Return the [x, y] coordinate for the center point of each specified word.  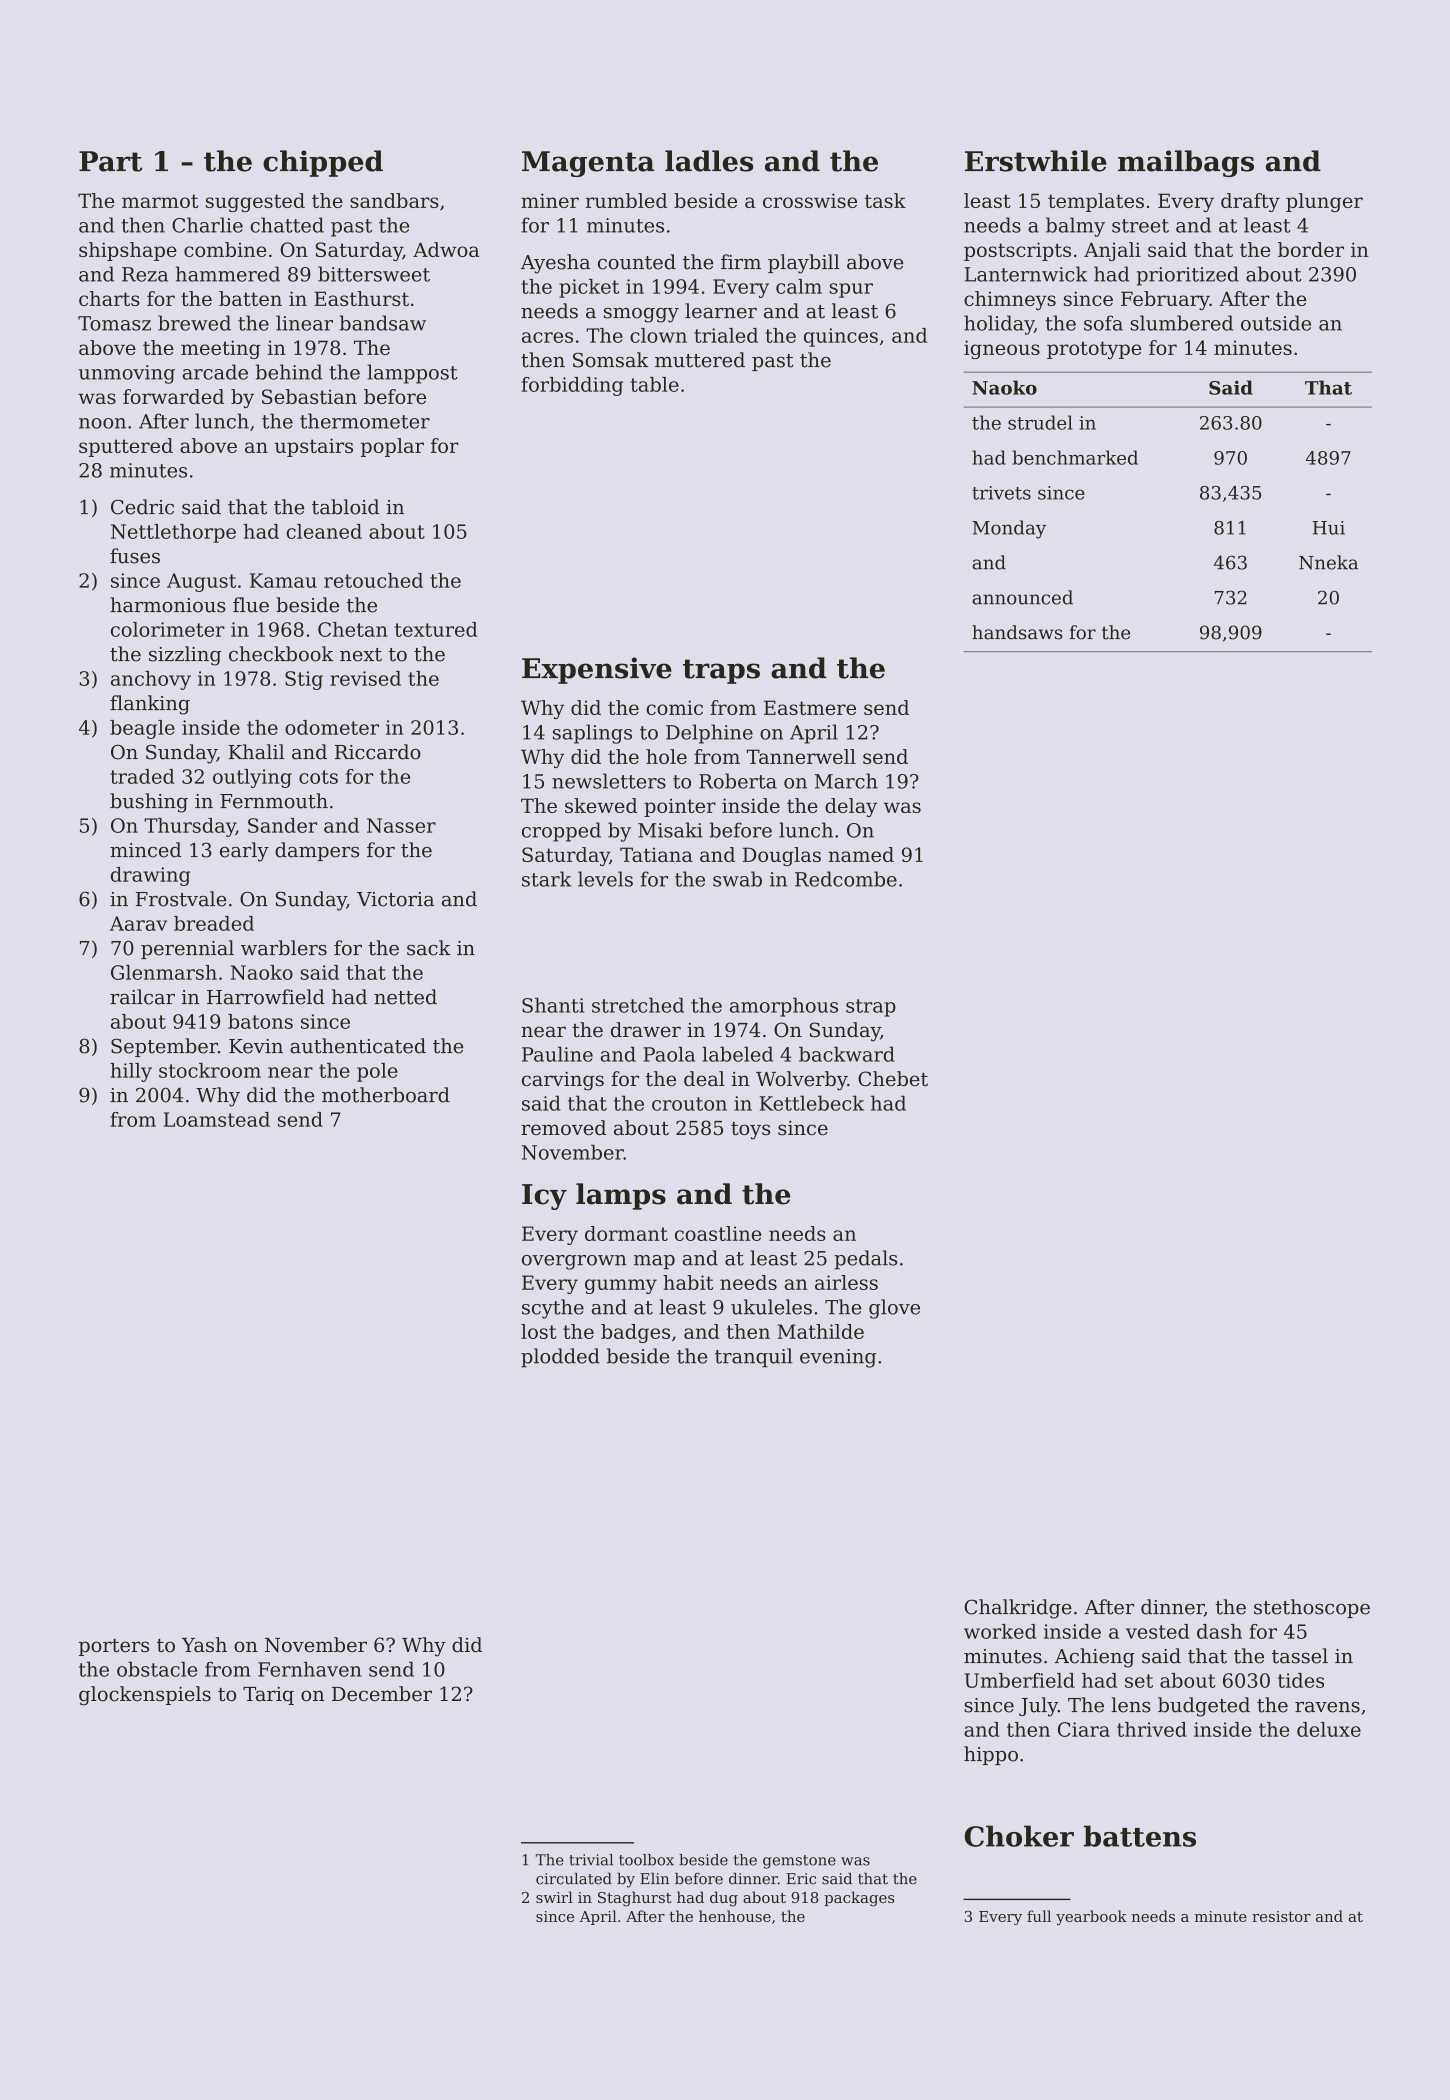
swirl [554, 1897]
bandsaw [383, 323]
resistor [1281, 1916]
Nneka [1328, 562]
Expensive [597, 670]
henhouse [735, 1916]
